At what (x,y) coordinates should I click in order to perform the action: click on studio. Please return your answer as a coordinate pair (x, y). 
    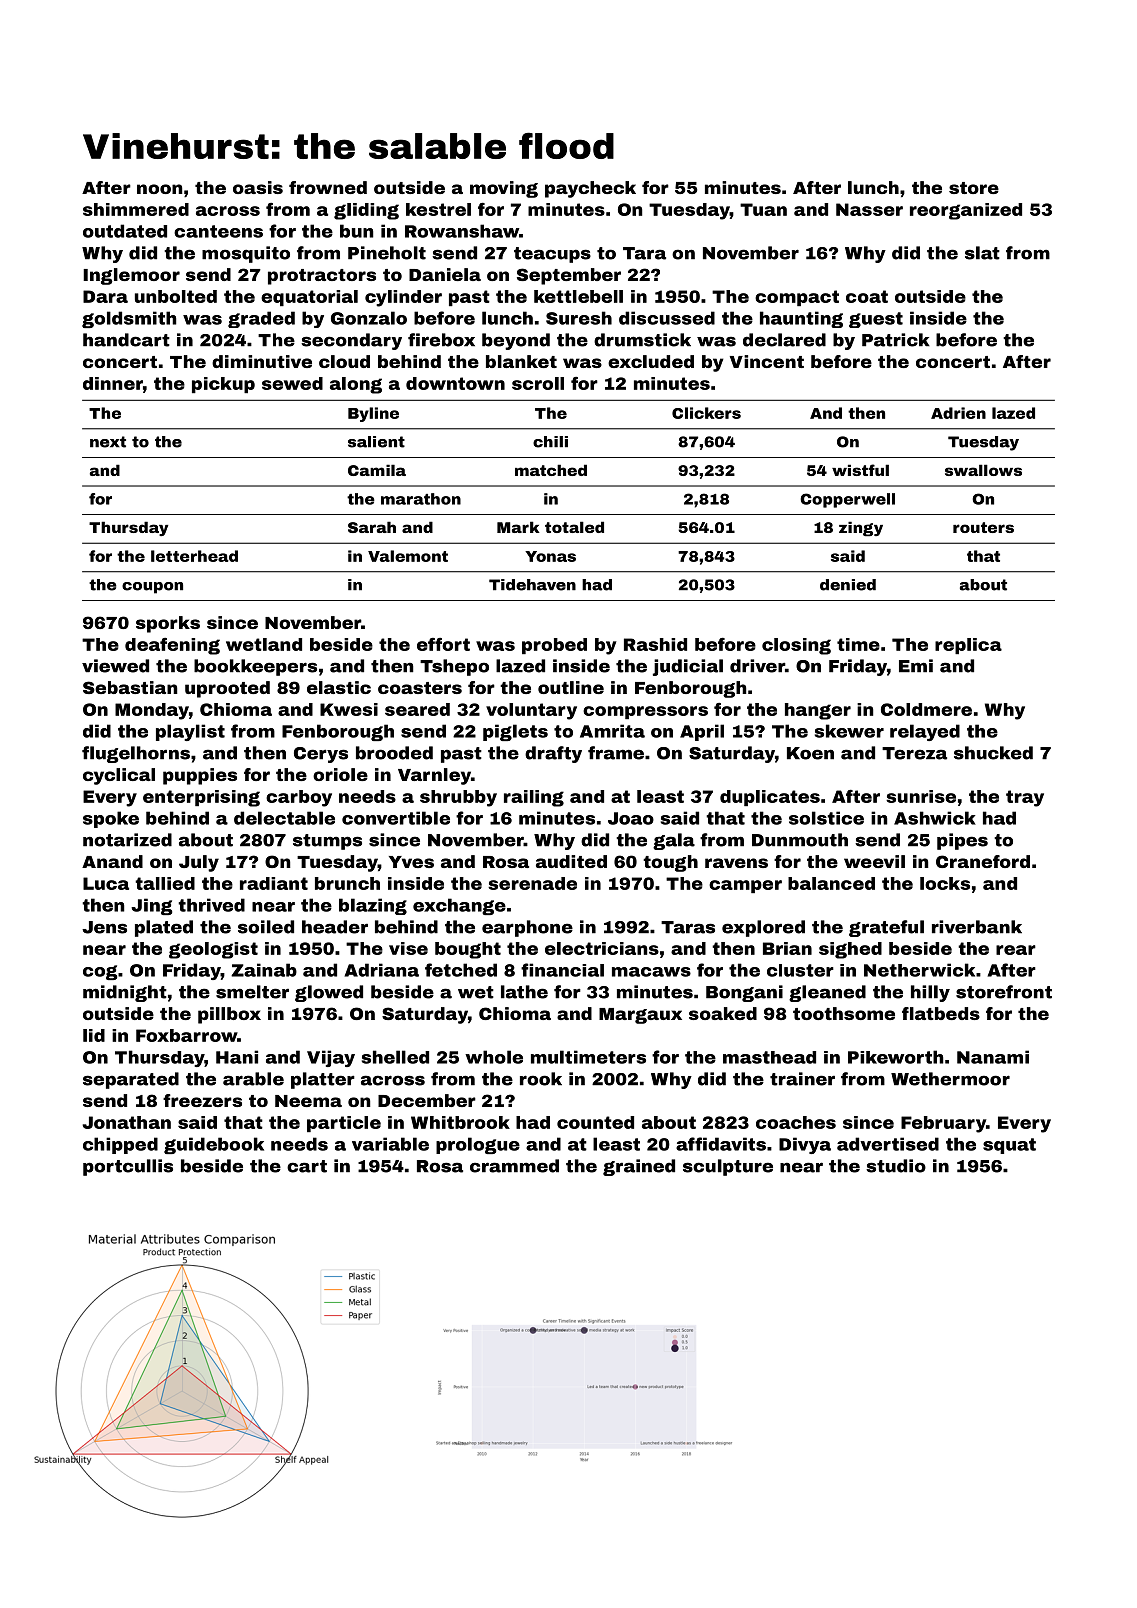
    Looking at the image, I should click on (896, 1166).
